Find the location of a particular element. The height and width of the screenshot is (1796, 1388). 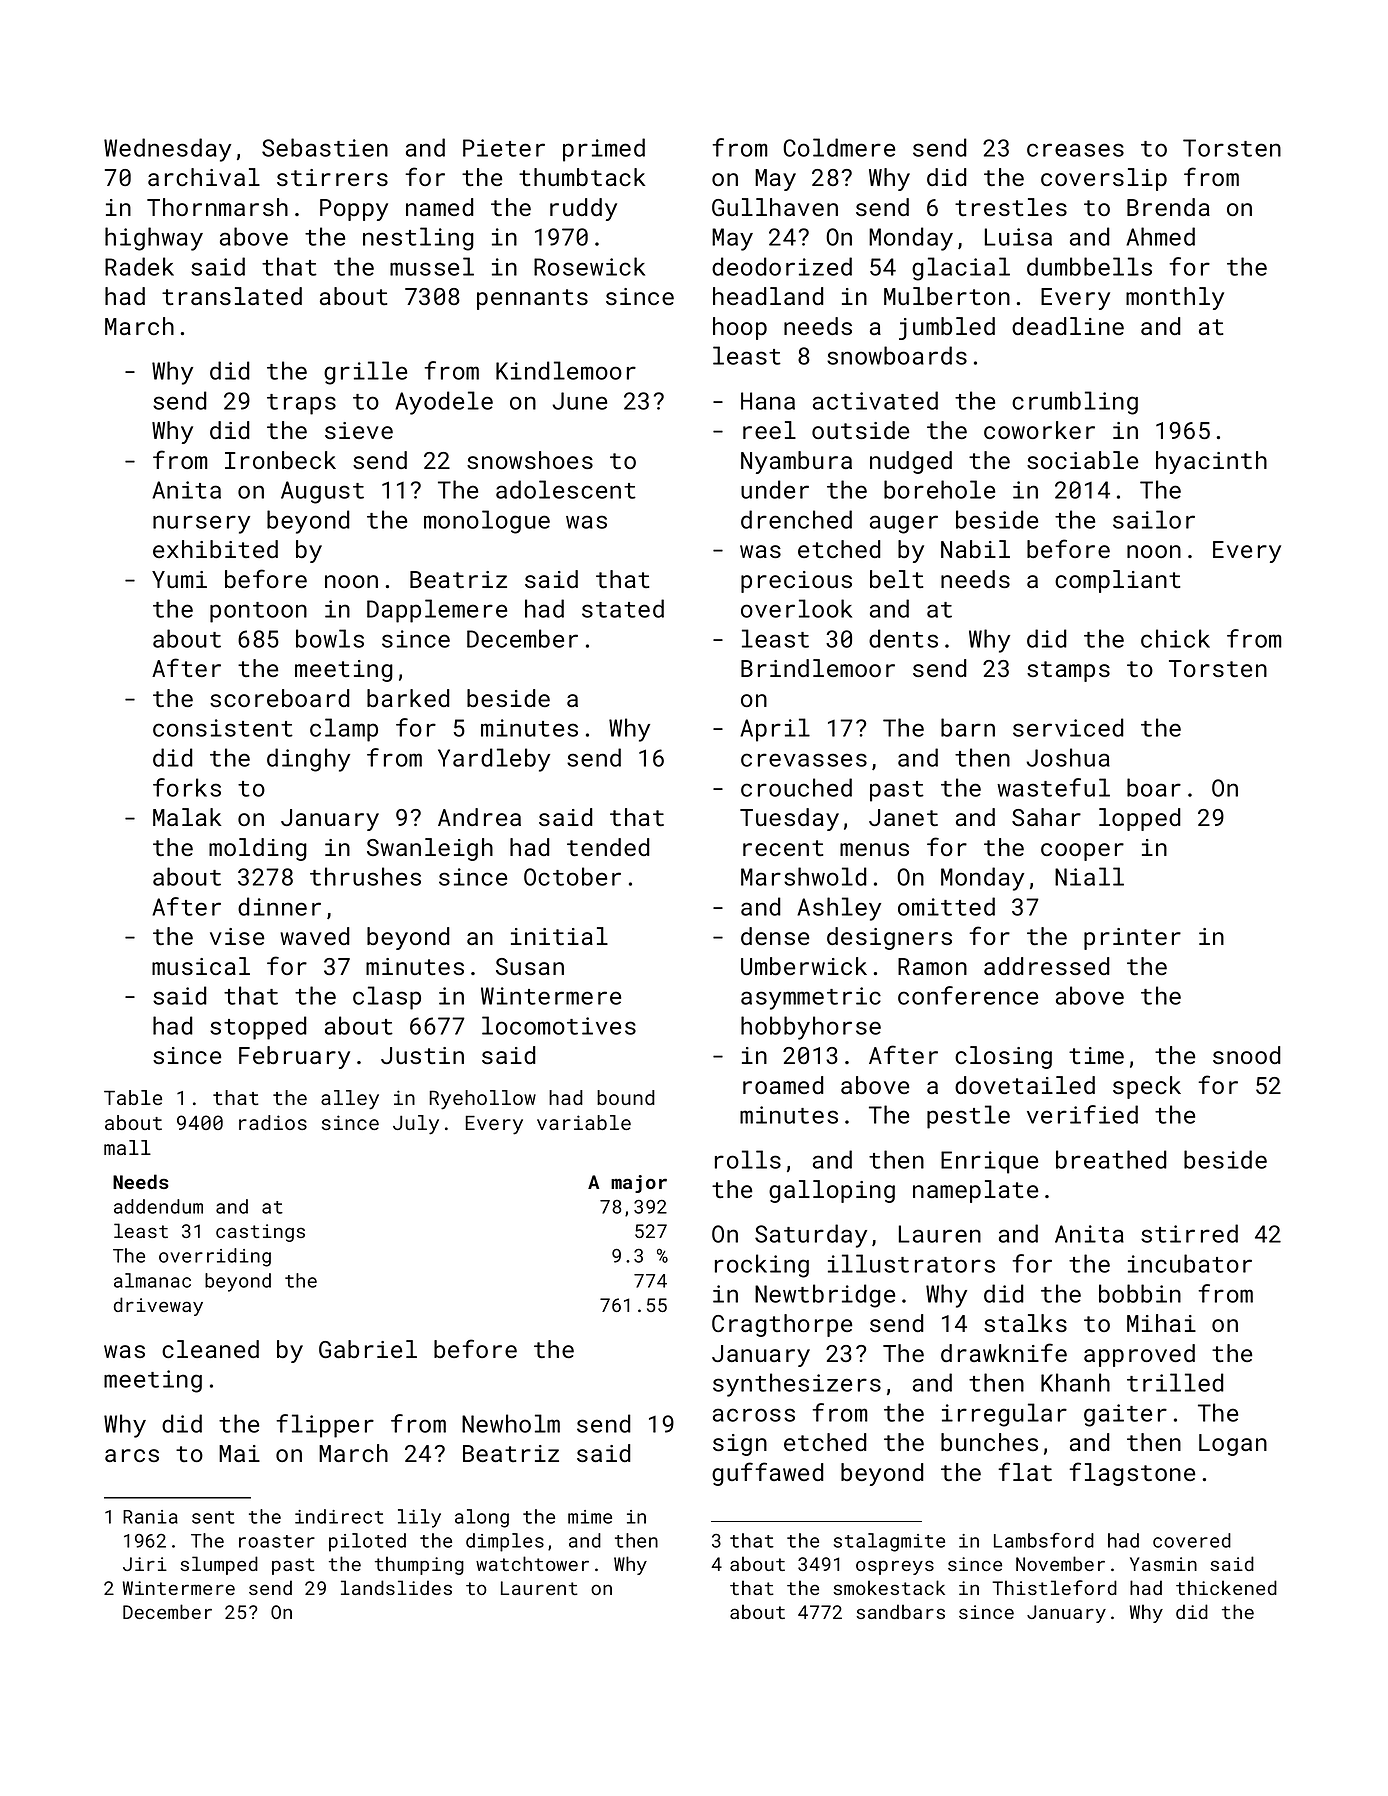

stirred is located at coordinates (1189, 1233).
